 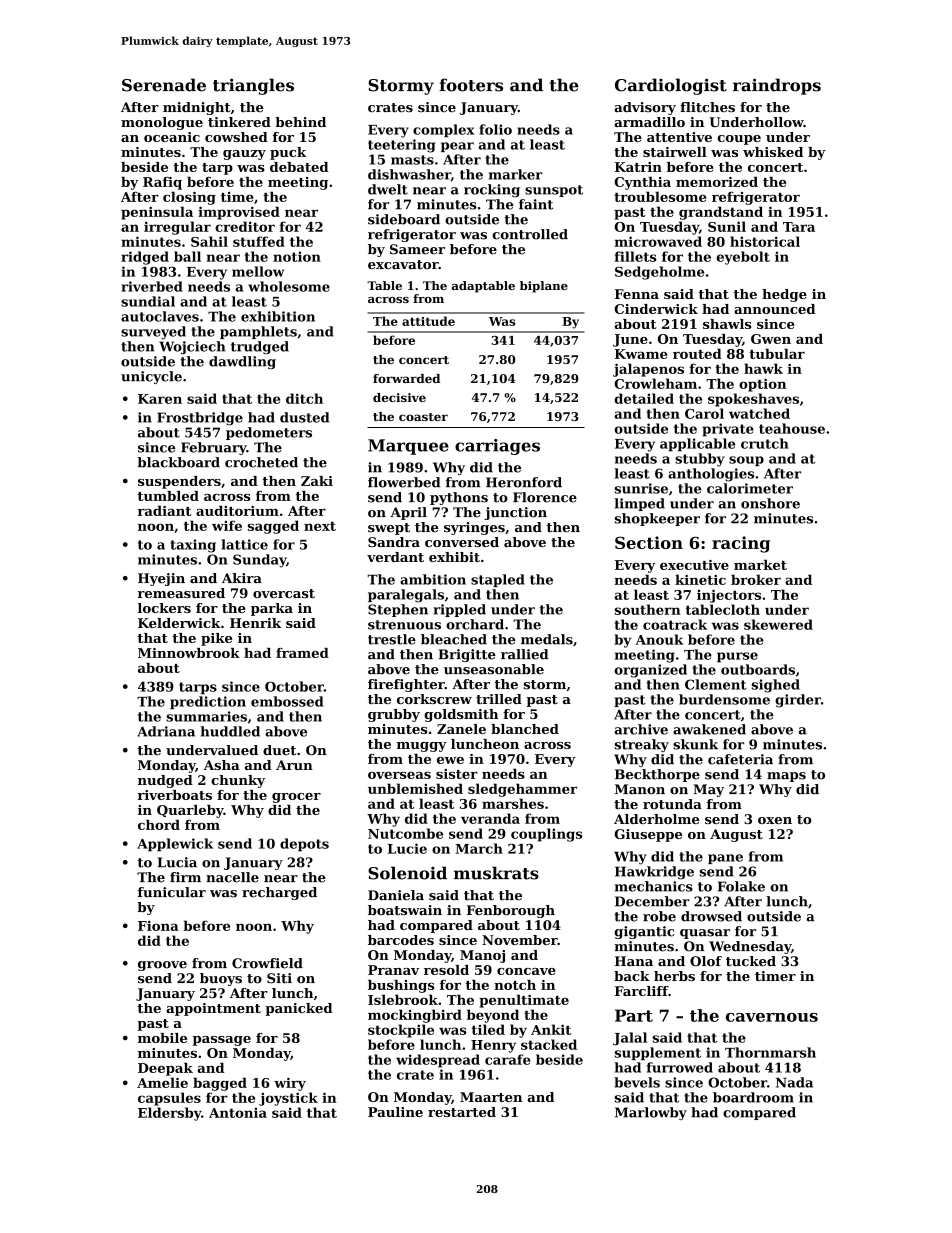 I want to click on furrowed, so click(x=680, y=1067).
